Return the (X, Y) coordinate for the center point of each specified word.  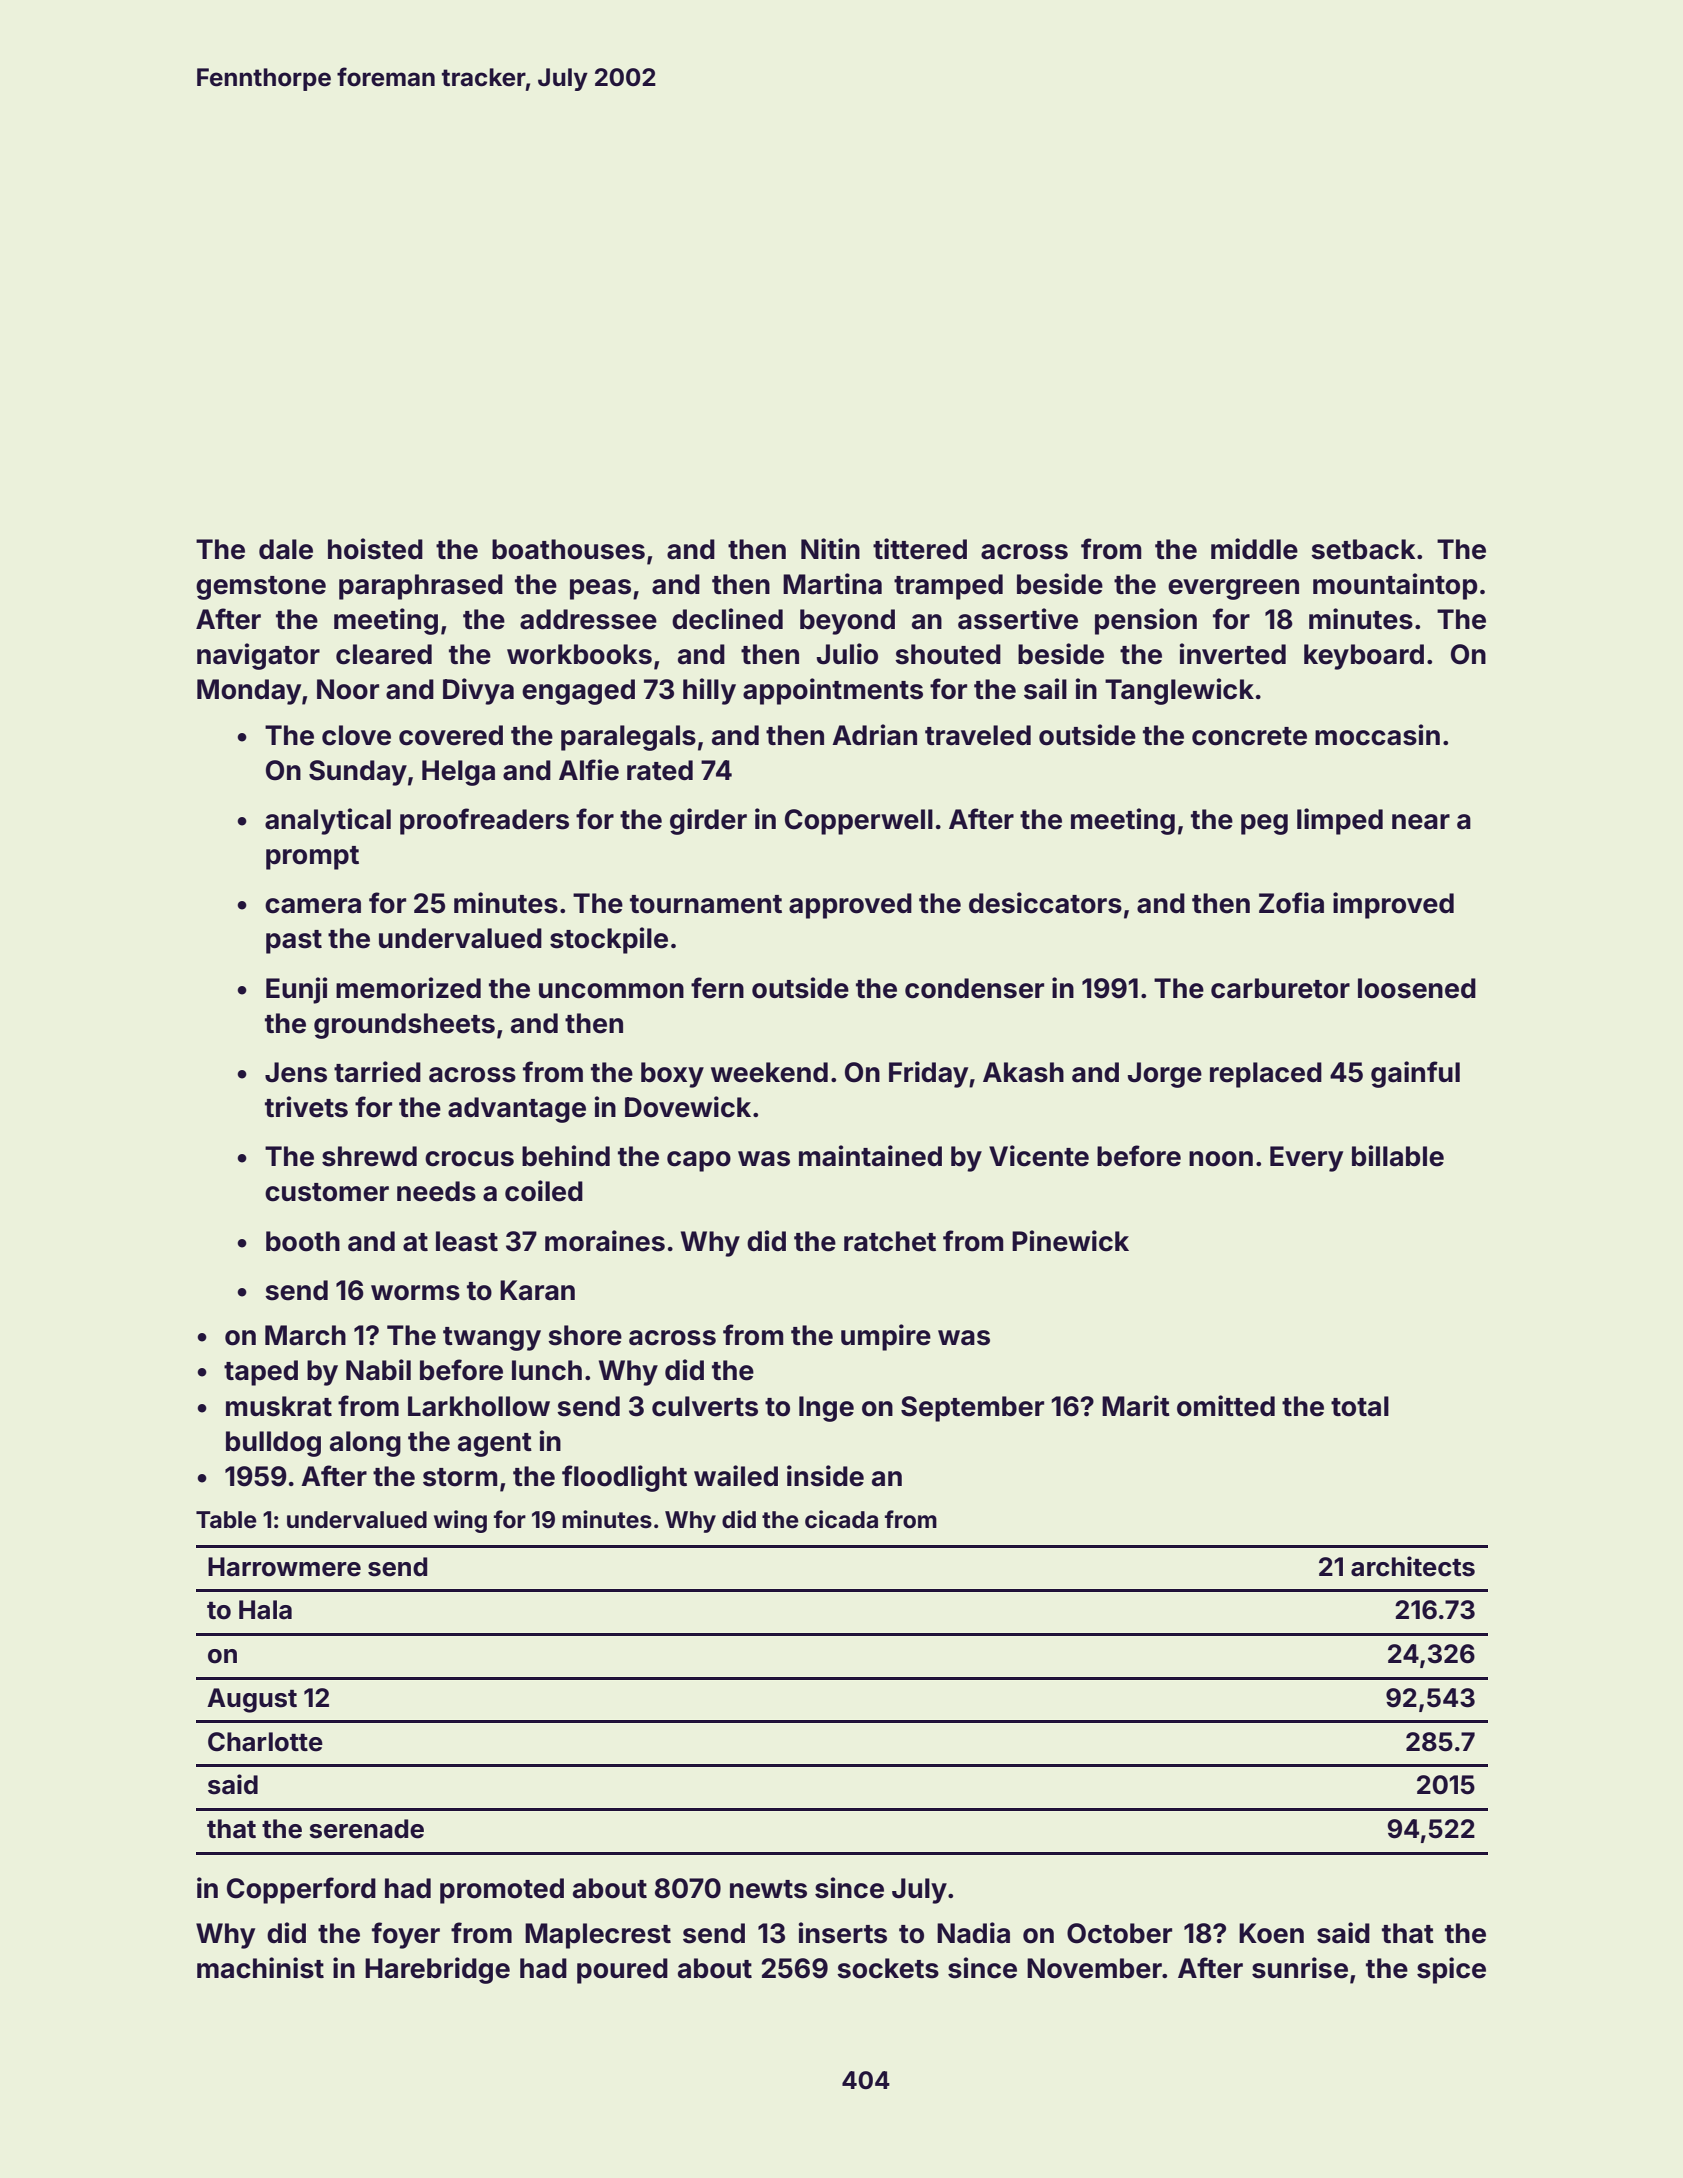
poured (622, 1971)
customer (327, 1192)
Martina (832, 584)
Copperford (301, 1890)
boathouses (568, 549)
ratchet (890, 1241)
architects (1413, 1566)
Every (1306, 1159)
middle (1254, 549)
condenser (974, 988)
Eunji (296, 990)
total (1360, 1406)
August (252, 1700)
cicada (841, 1519)
